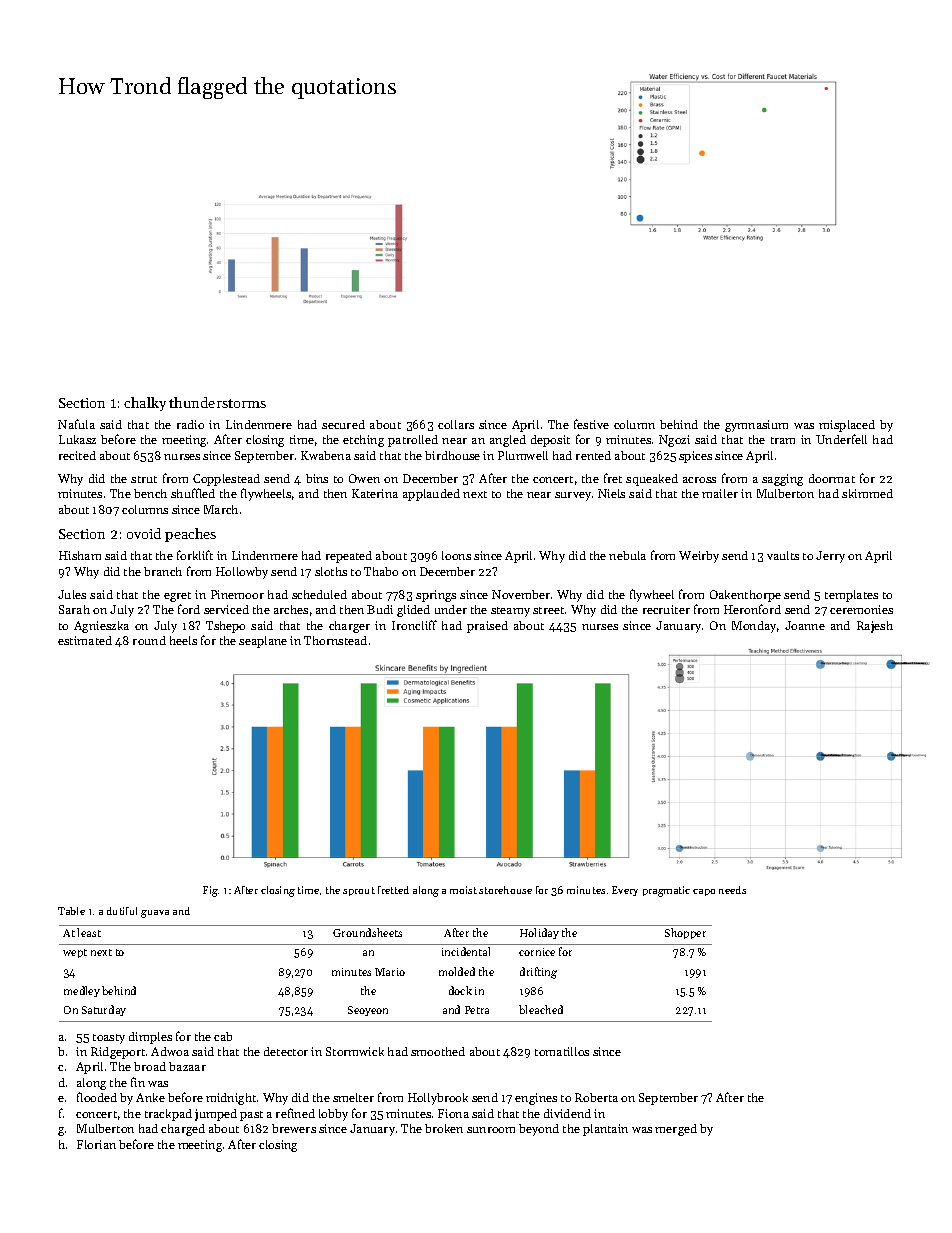 The height and width of the document is (1233, 952). What do you see at coordinates (163, 571) in the document?
I see `branch` at bounding box center [163, 571].
